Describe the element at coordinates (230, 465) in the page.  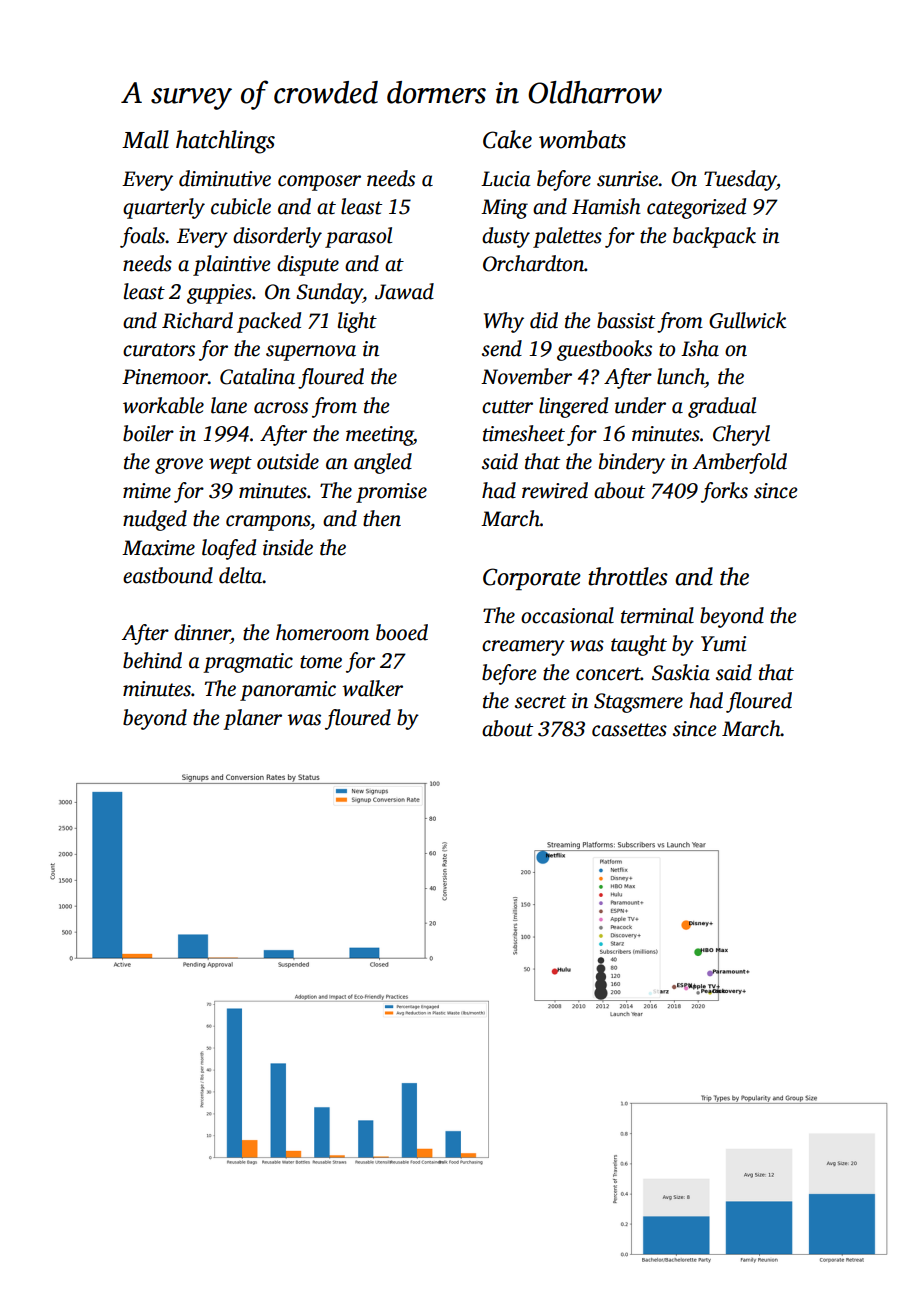
I see `wept` at that location.
